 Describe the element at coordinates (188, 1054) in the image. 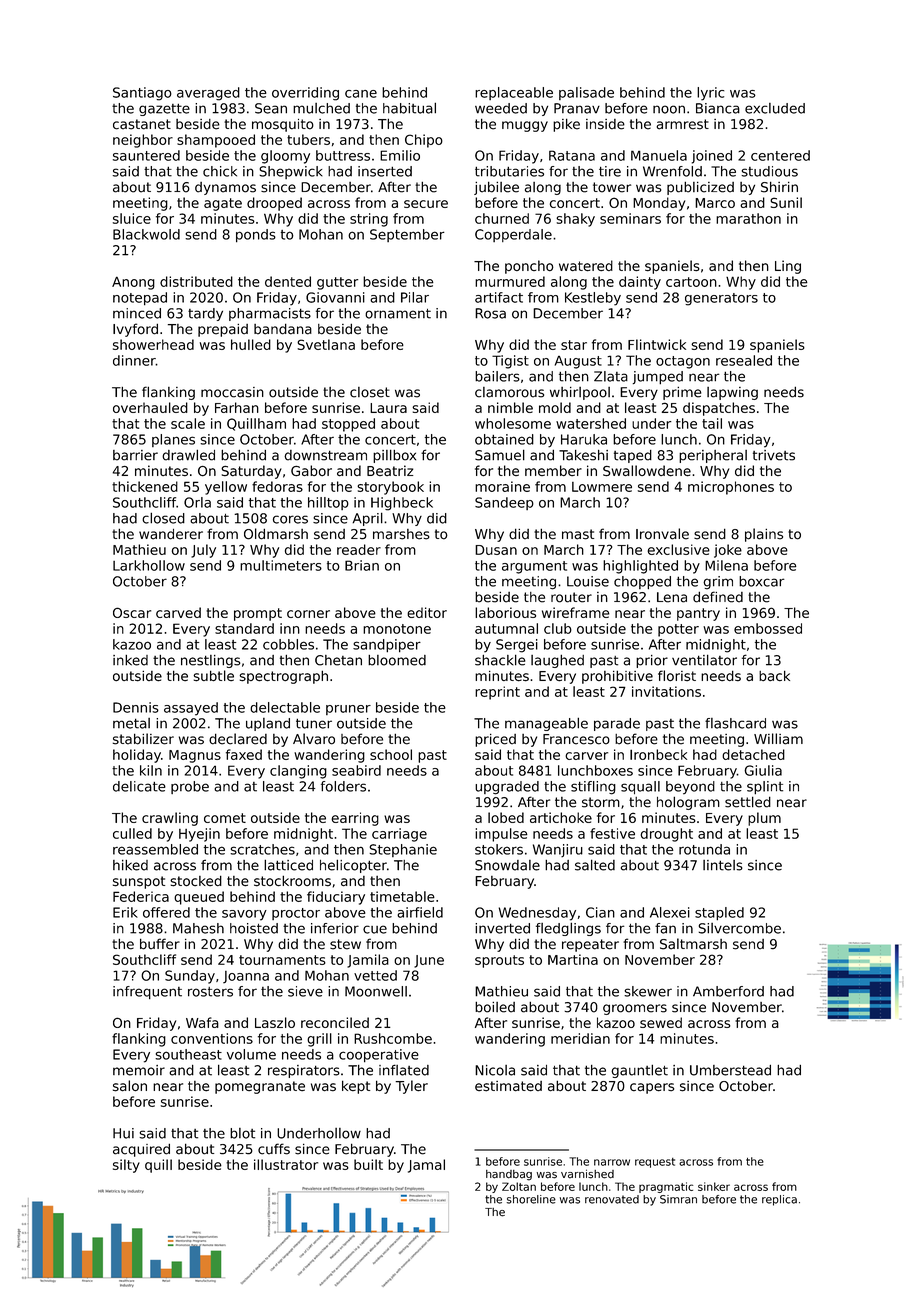

I see `southeast` at that location.
